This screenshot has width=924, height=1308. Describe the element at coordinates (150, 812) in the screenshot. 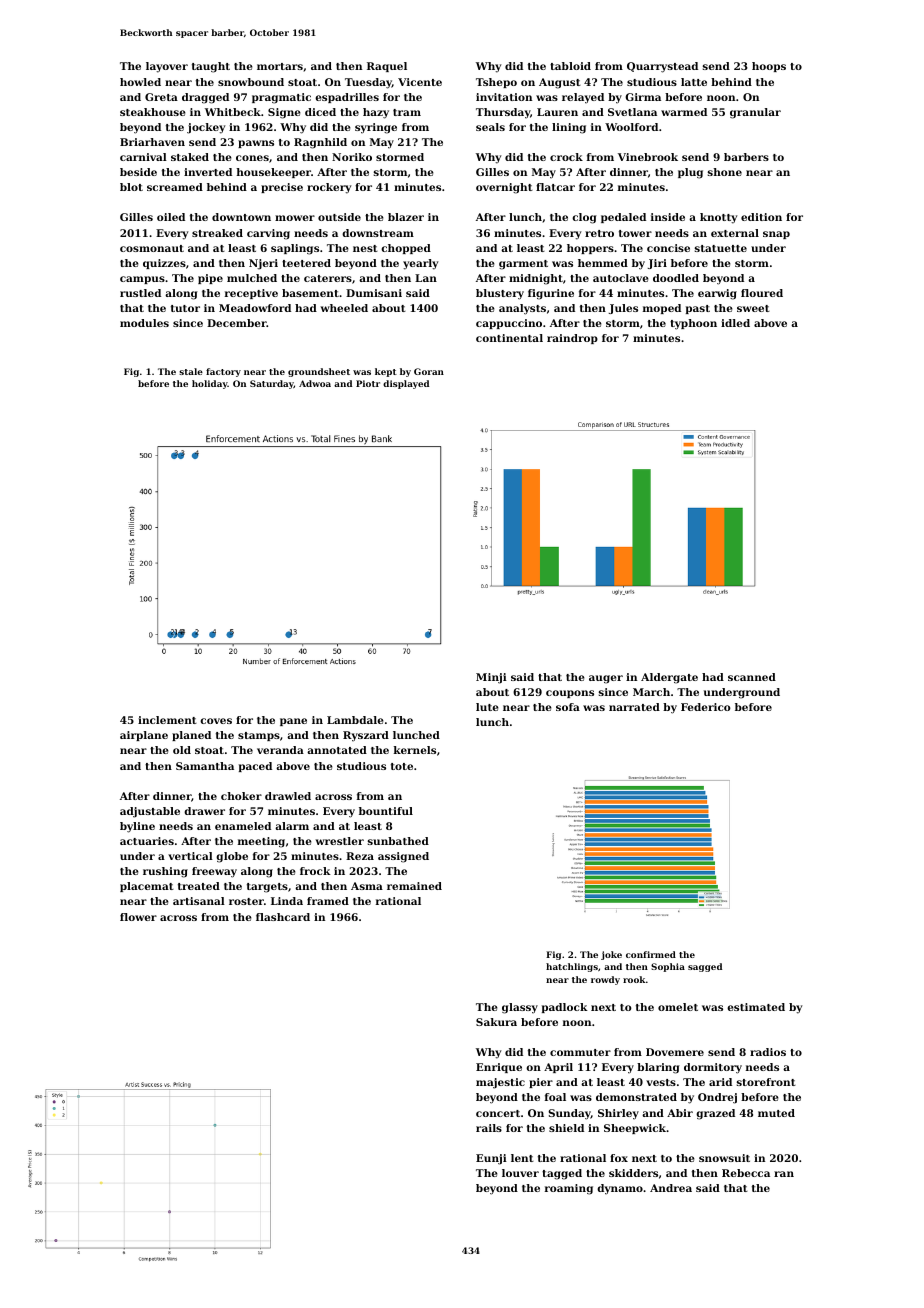

I see `adjustable` at that location.
